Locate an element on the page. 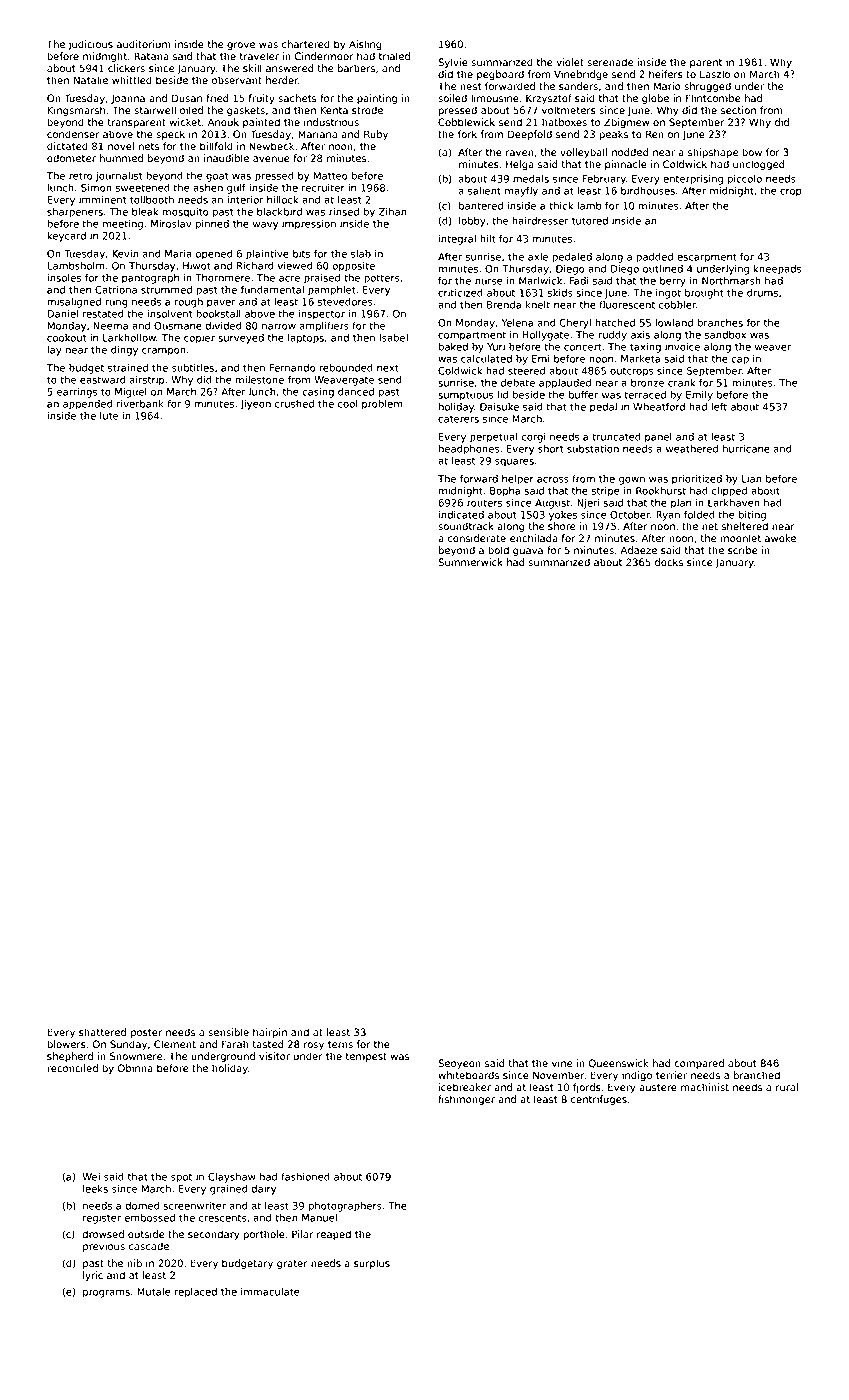 The height and width of the page is (1400, 849). compared is located at coordinates (699, 1064).
